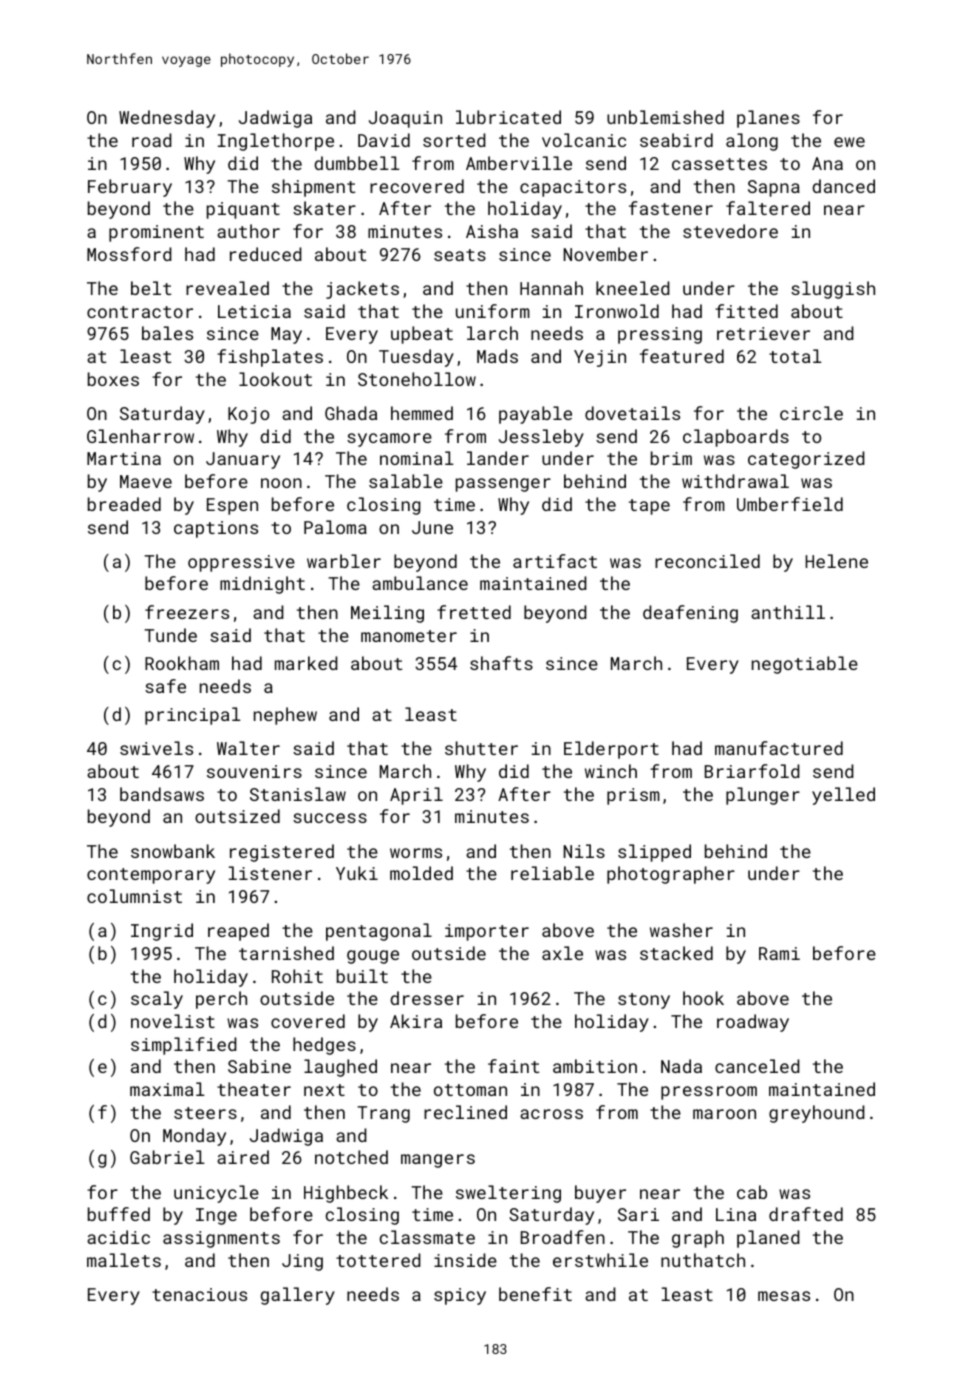 This image has height=1399, width=966. What do you see at coordinates (285, 716) in the image?
I see `nephew` at bounding box center [285, 716].
